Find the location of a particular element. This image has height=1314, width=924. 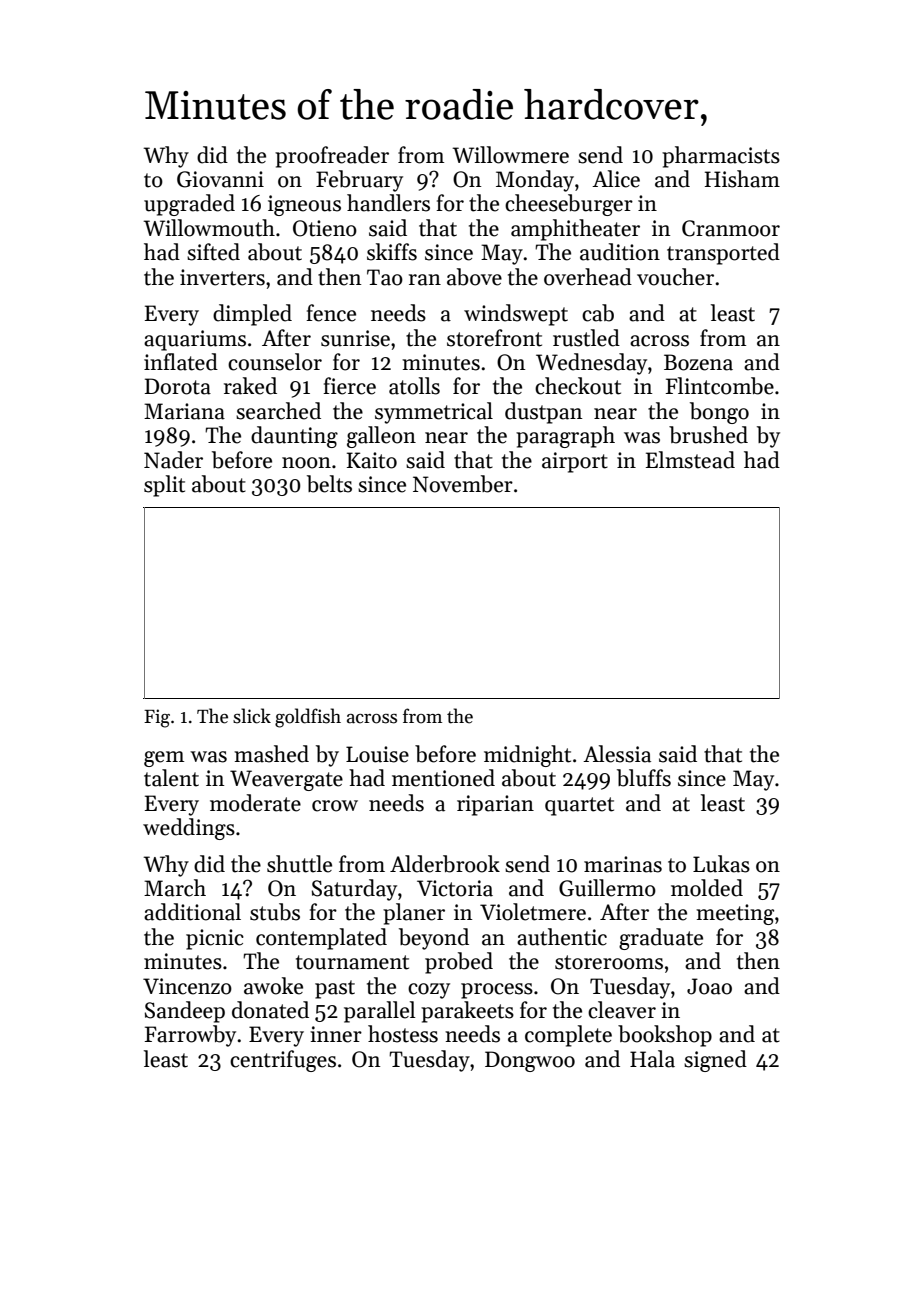

sifted is located at coordinates (213, 252).
